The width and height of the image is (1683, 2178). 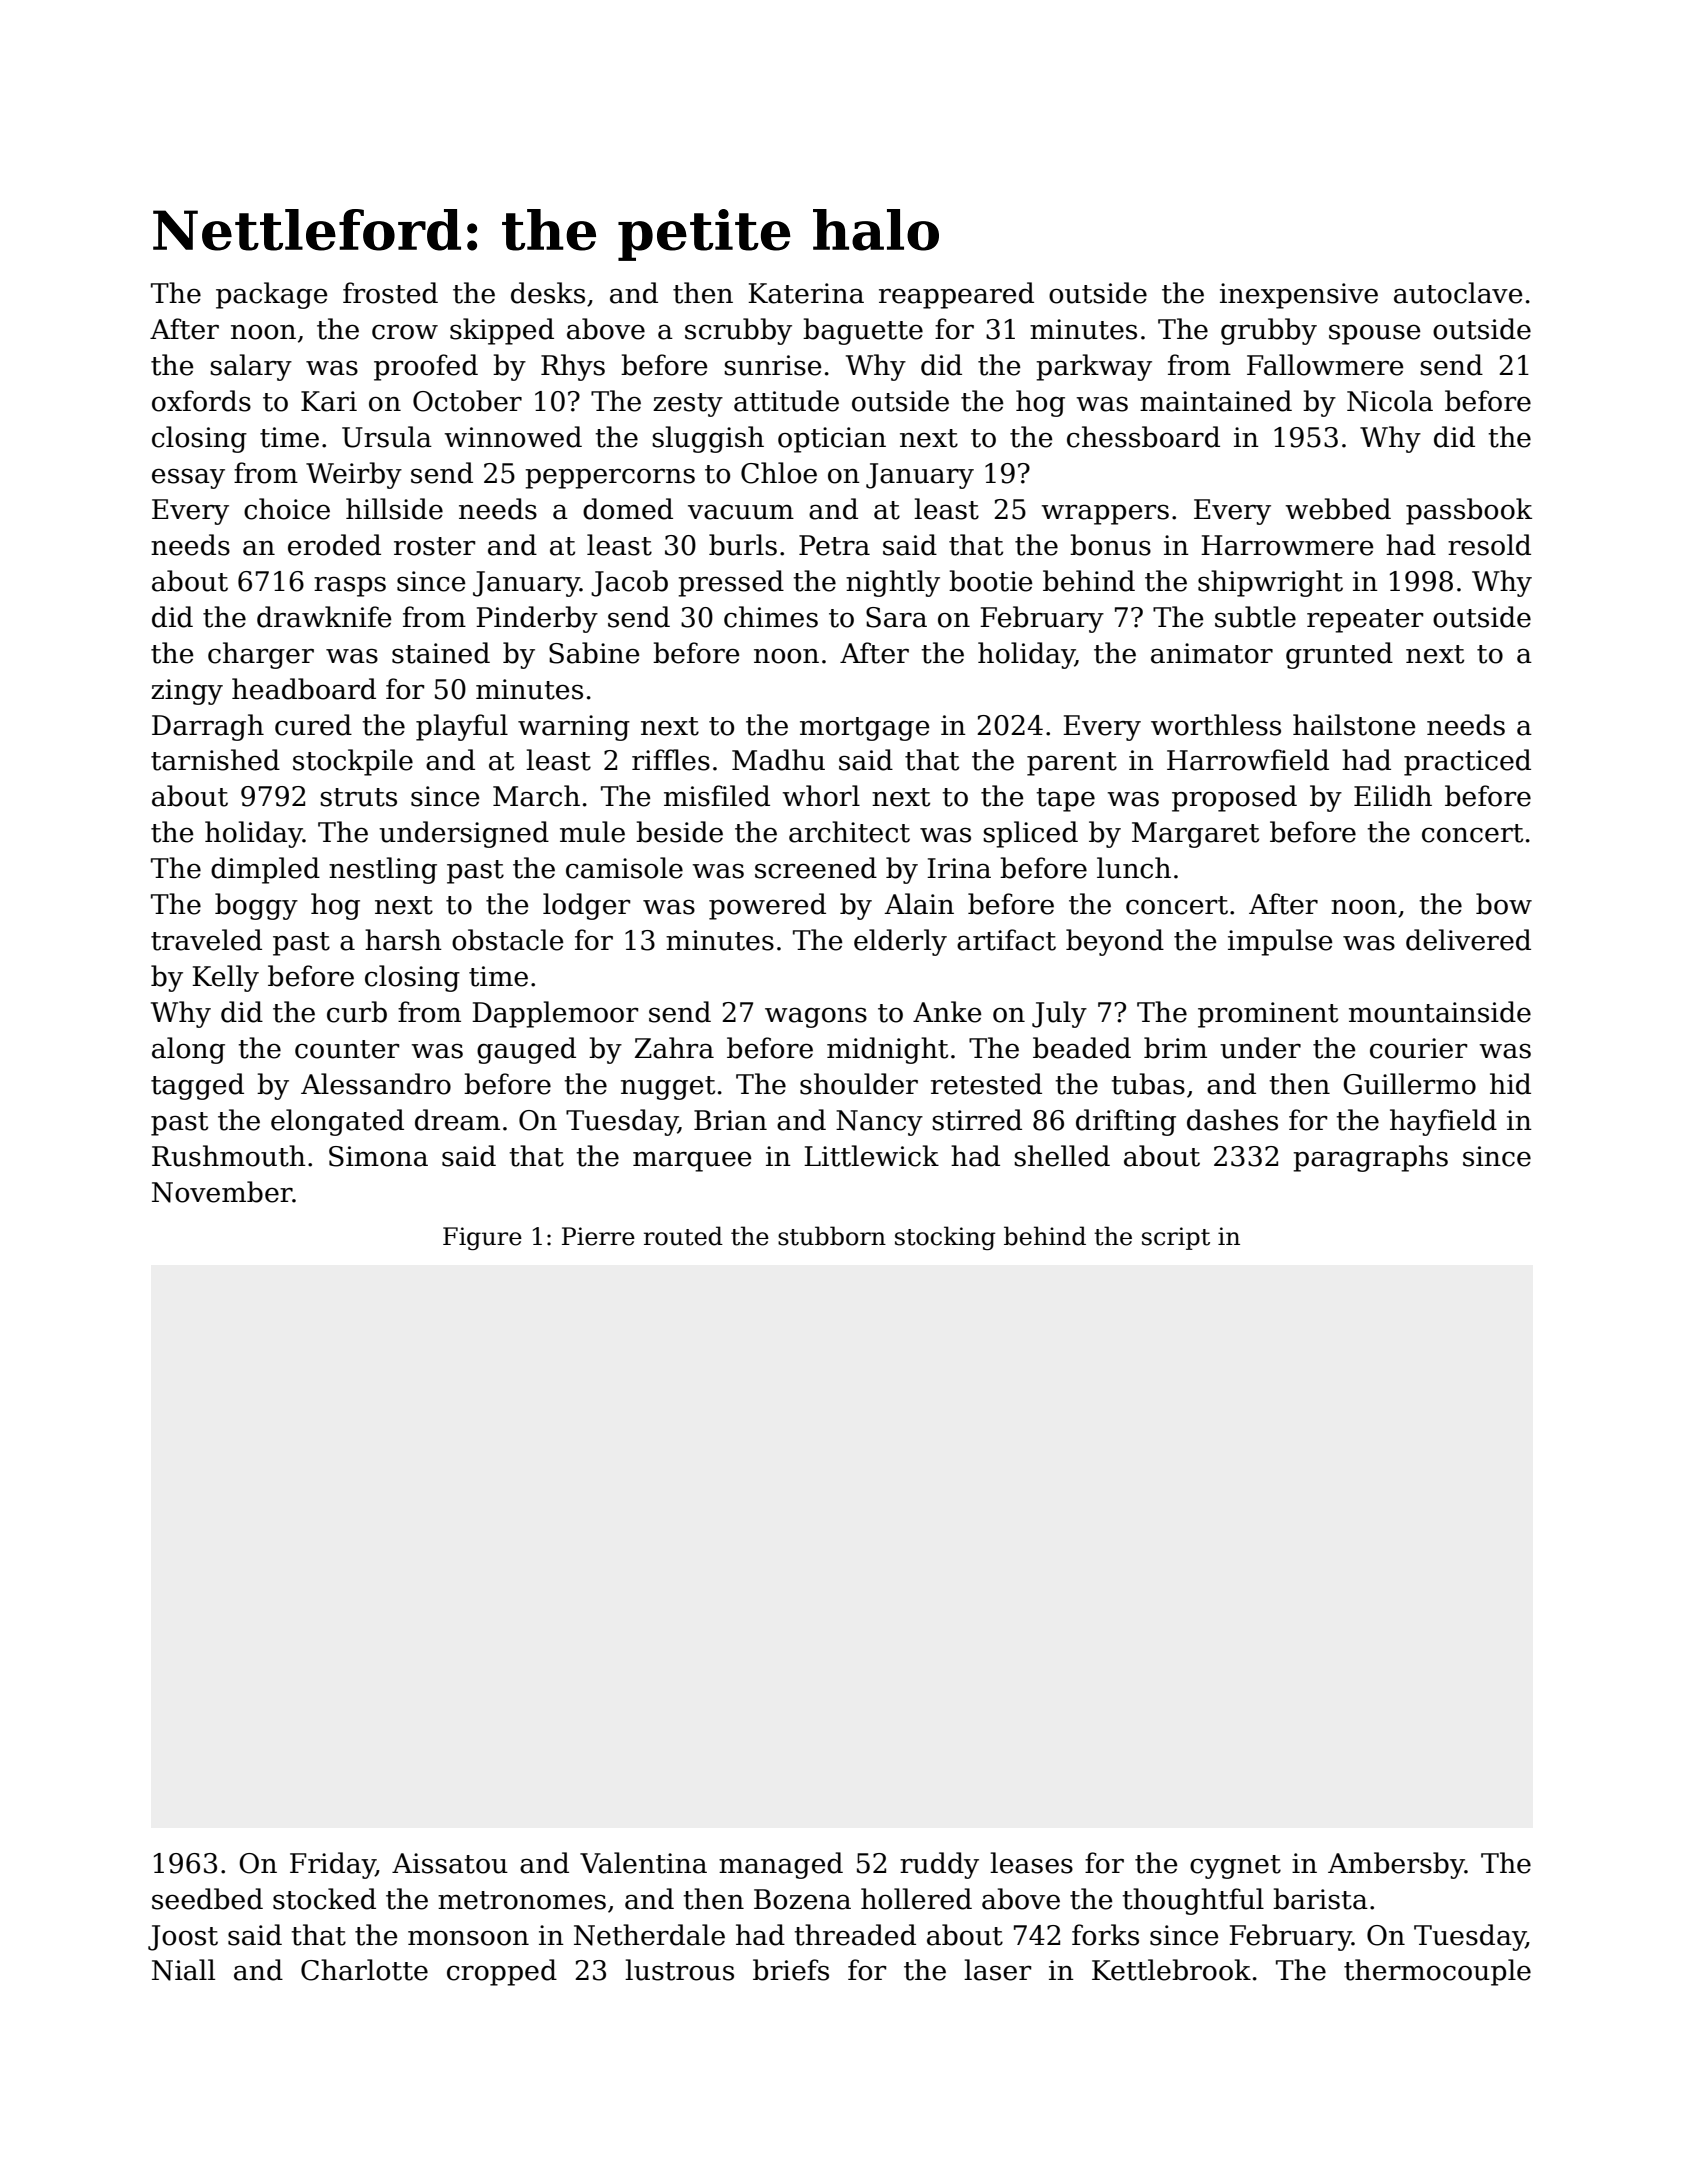 I want to click on briefs, so click(x=791, y=1970).
